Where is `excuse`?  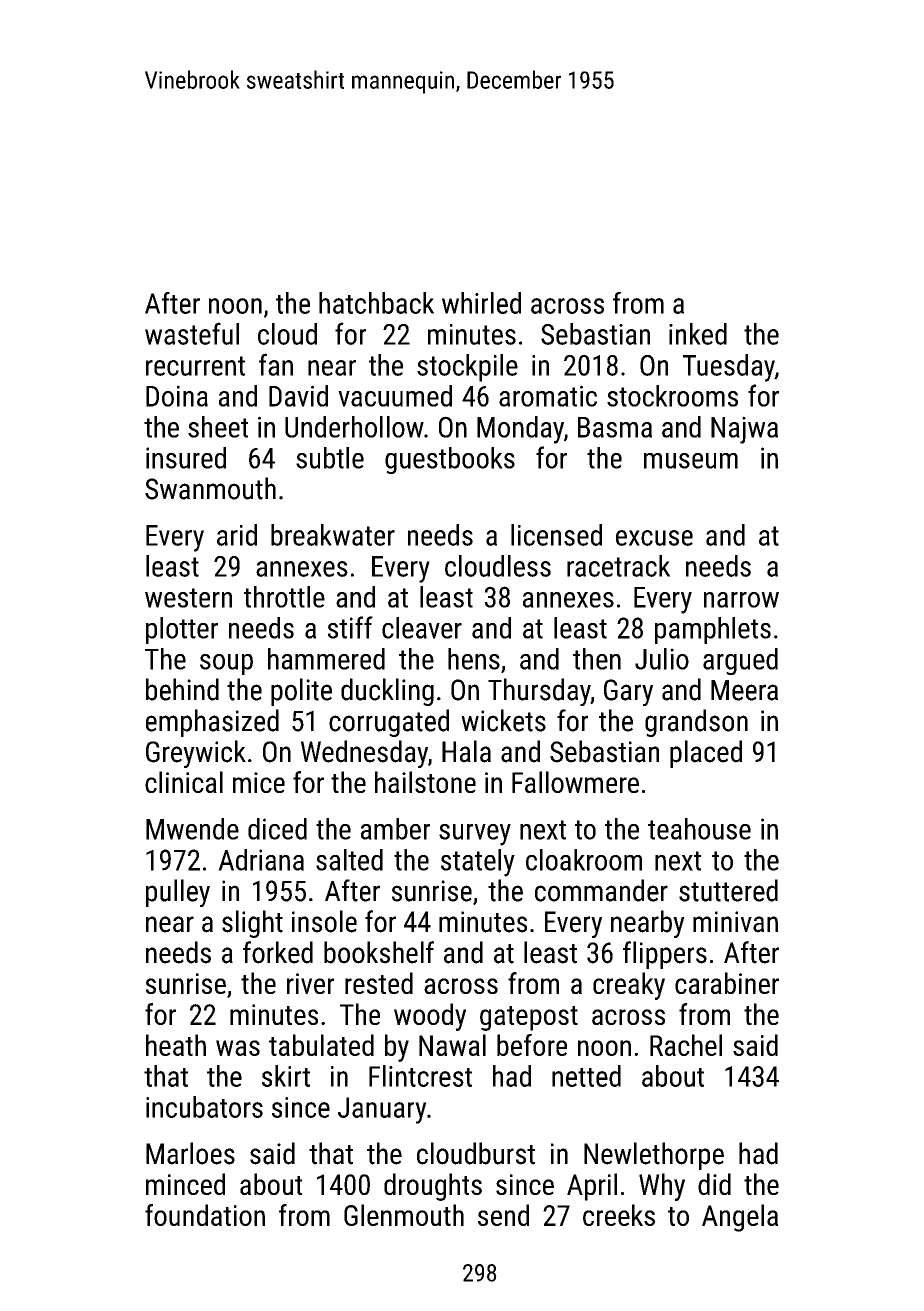
excuse is located at coordinates (654, 538).
